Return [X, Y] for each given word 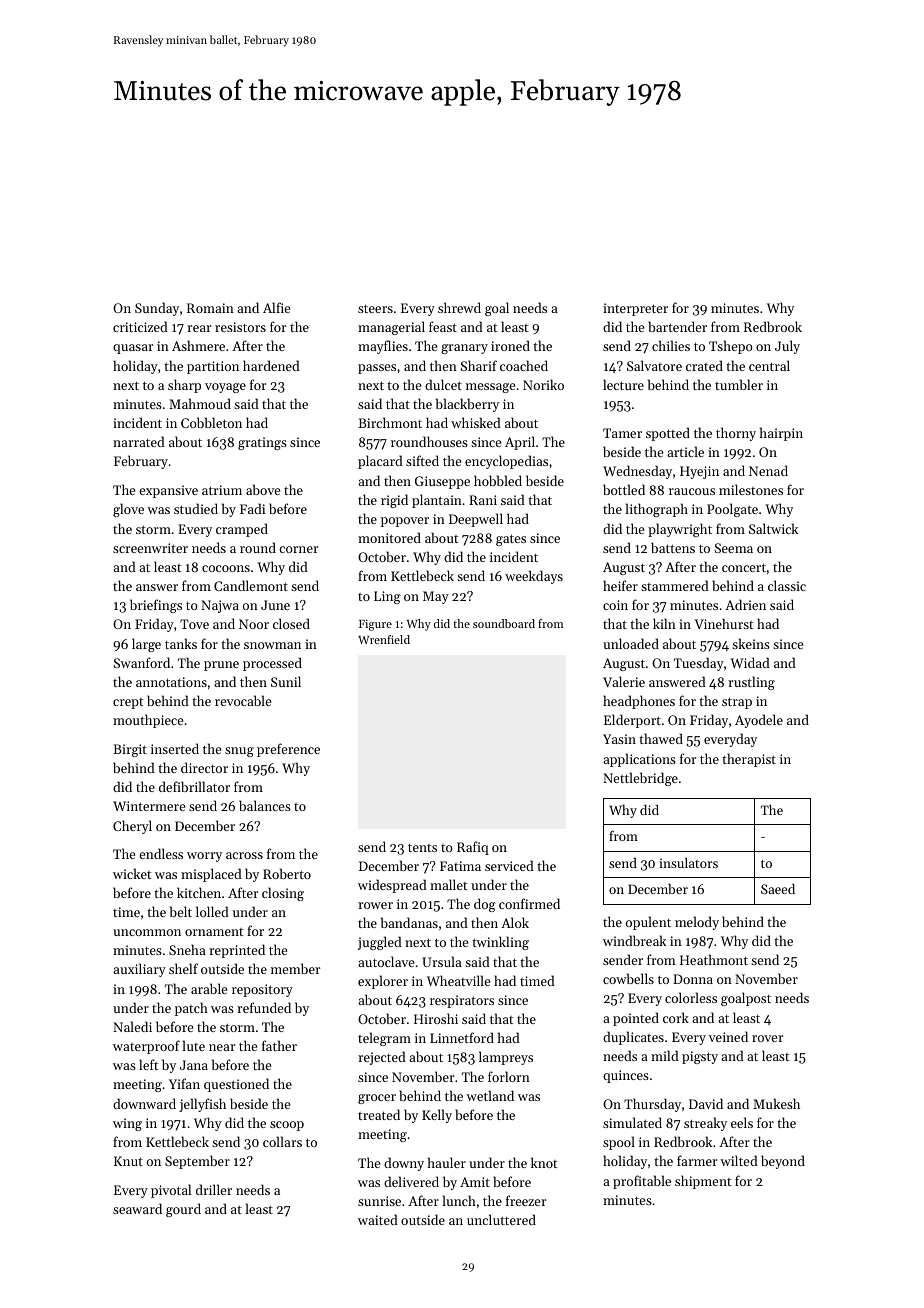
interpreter [635, 309]
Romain [210, 308]
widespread [392, 886]
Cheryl [132, 827]
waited [378, 1219]
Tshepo [731, 347]
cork [676, 1017]
